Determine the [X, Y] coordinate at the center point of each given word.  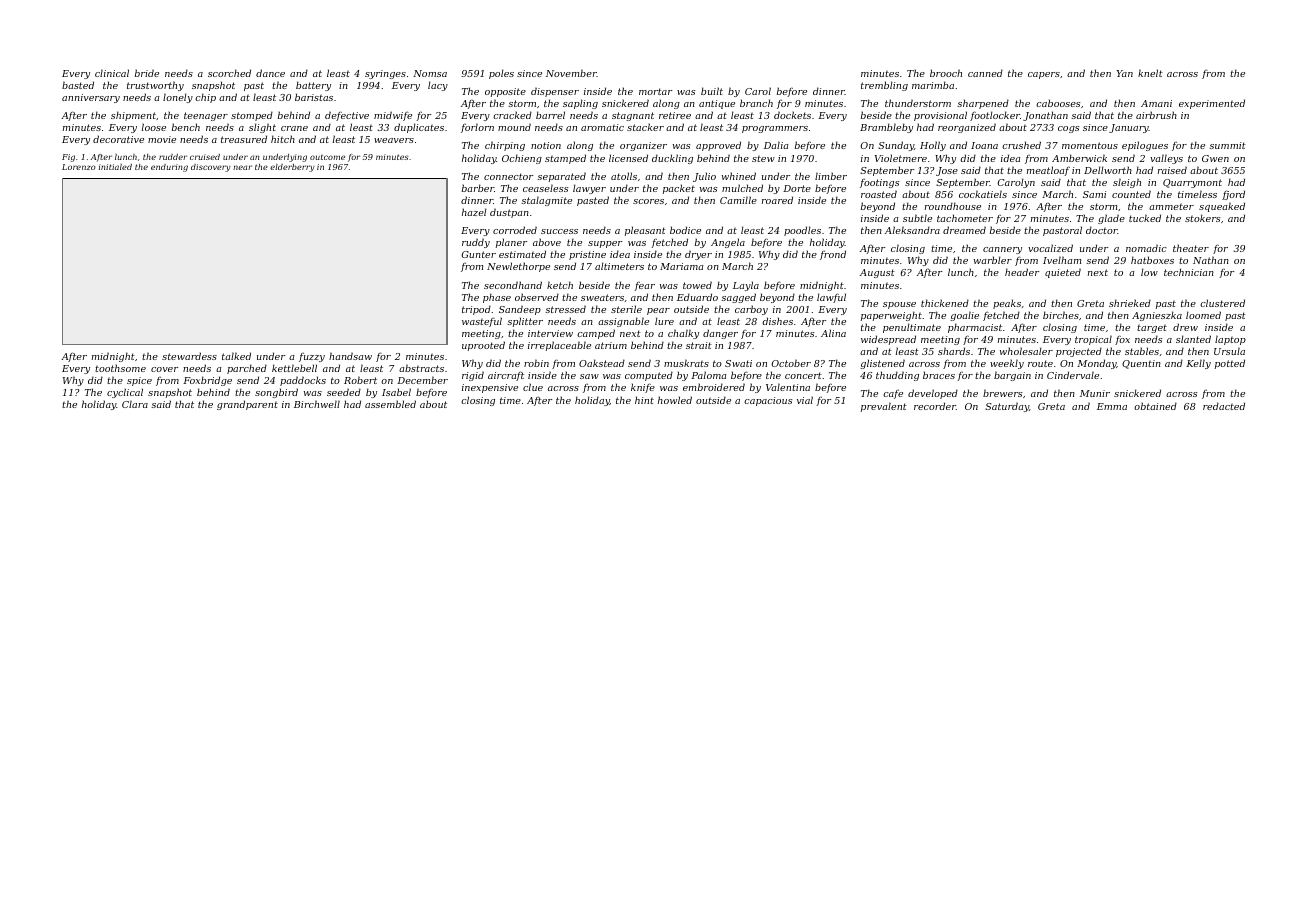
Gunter [478, 254]
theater [1191, 248]
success [559, 231]
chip [205, 98]
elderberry [292, 168]
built [712, 91]
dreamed [964, 230]
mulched [742, 188]
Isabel [396, 392]
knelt [1150, 73]
